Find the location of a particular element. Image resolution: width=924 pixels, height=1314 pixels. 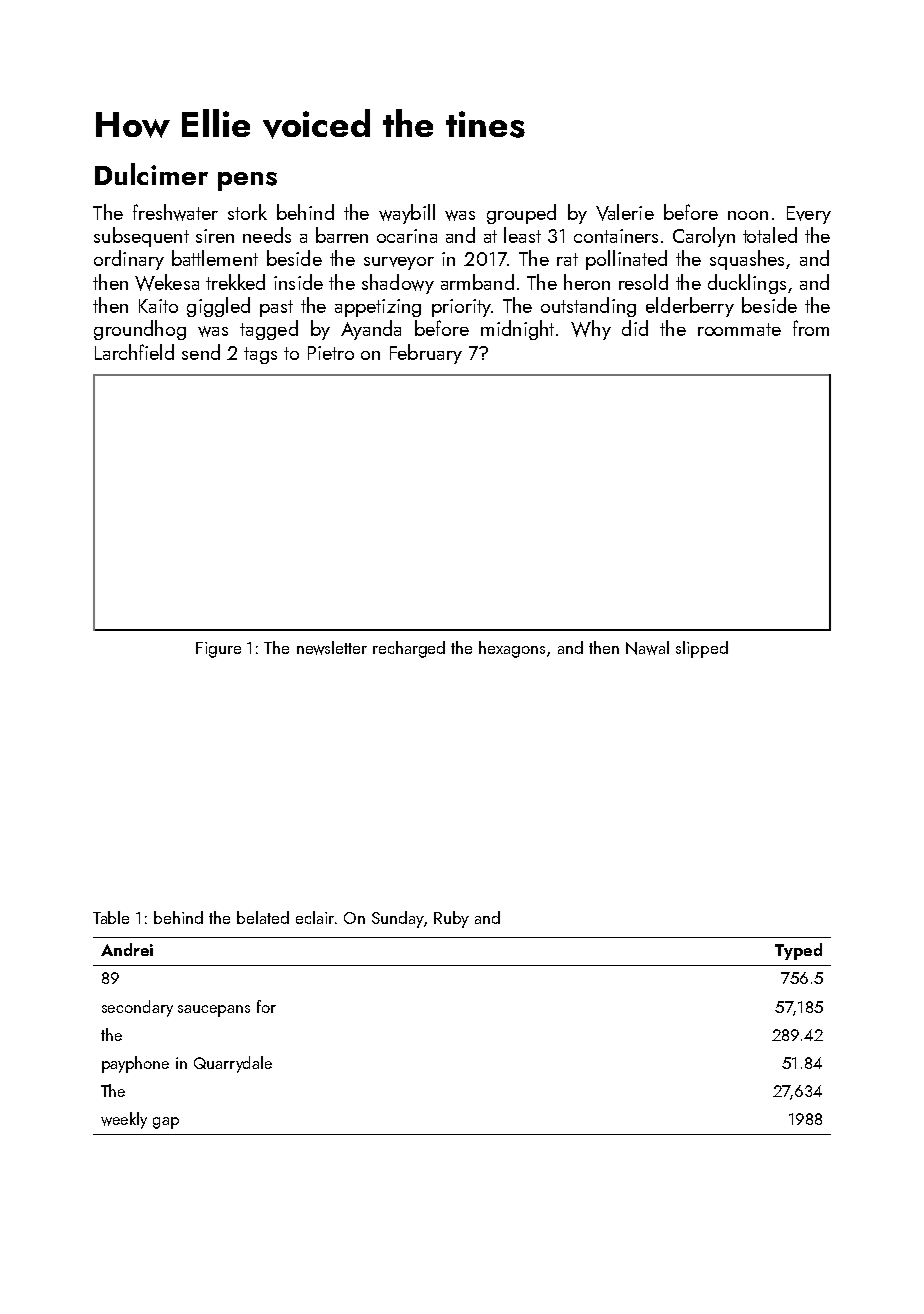

priority is located at coordinates (461, 308).
